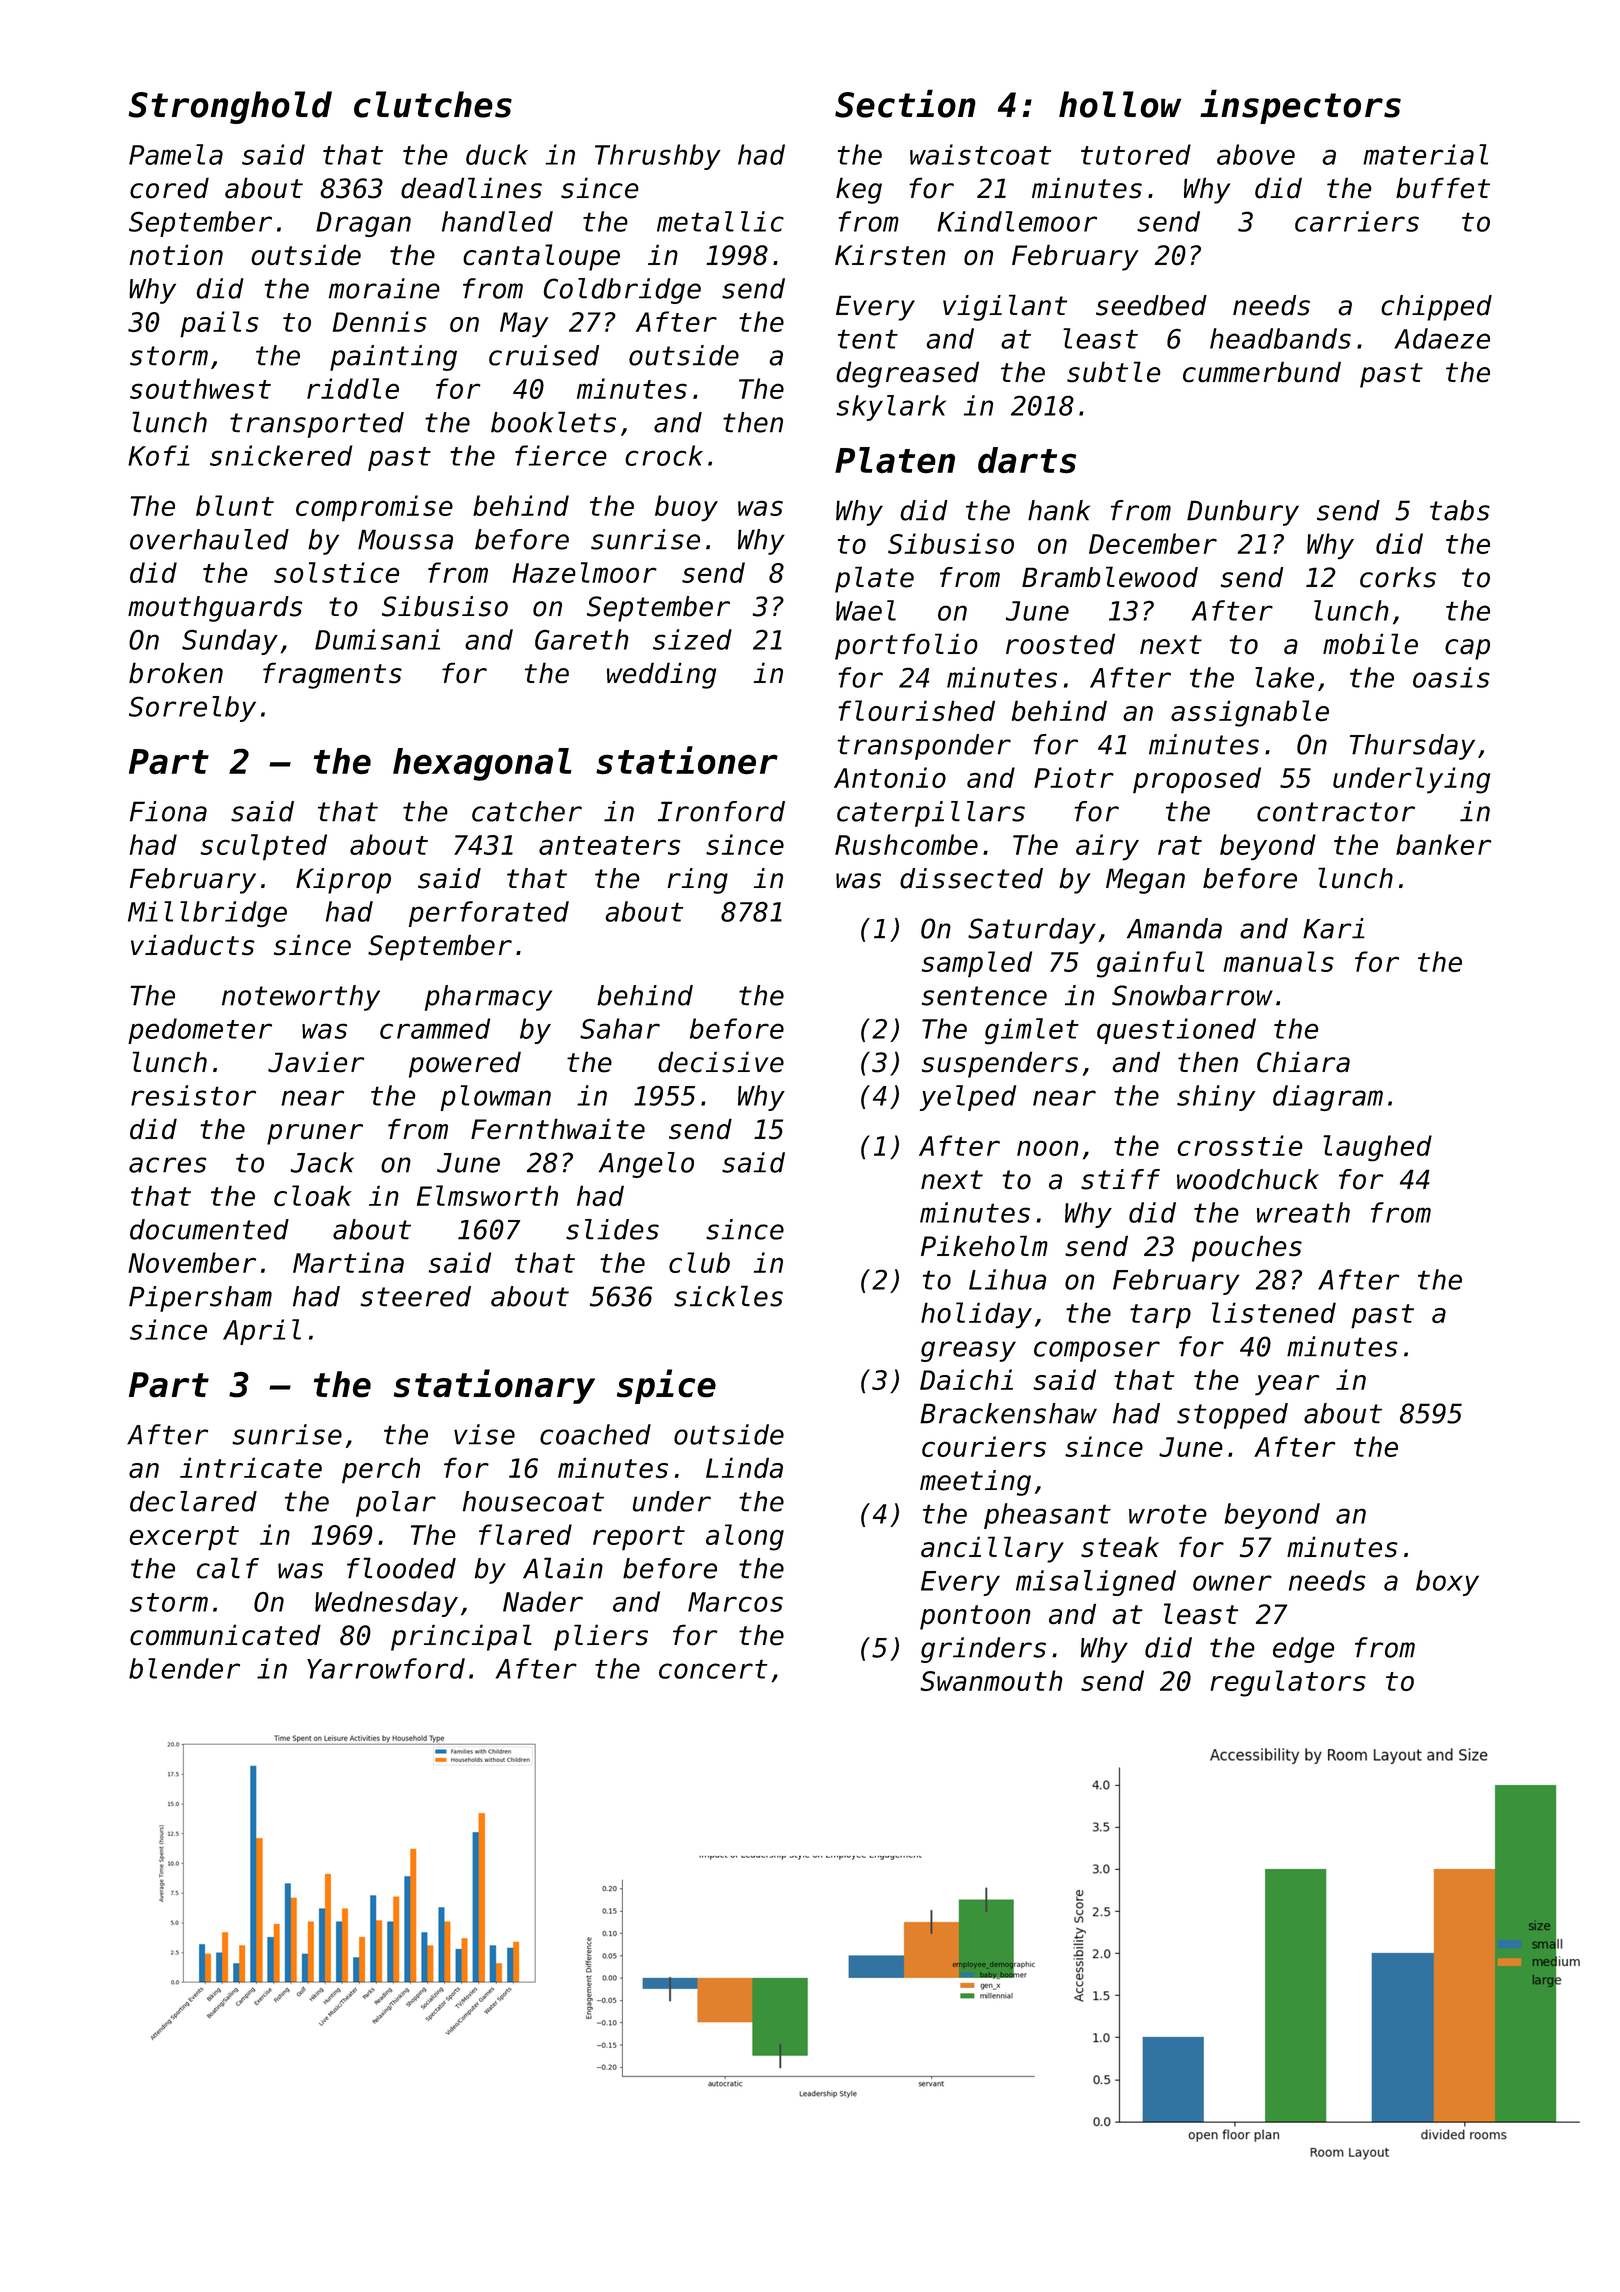 The height and width of the screenshot is (2292, 1620). Describe the element at coordinates (991, 1680) in the screenshot. I see `Swanmouth` at that location.
